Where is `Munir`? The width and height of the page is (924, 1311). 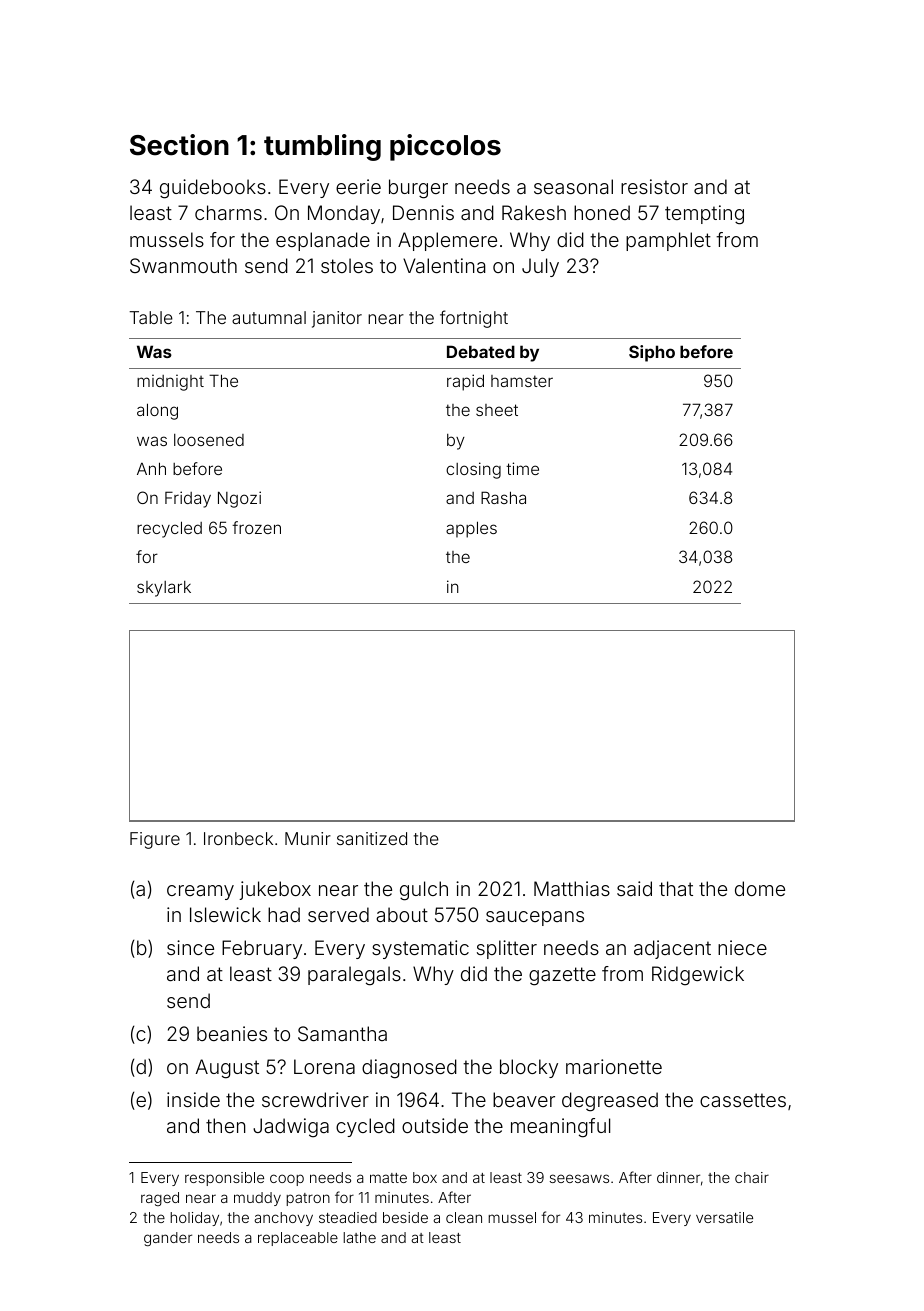
Munir is located at coordinates (308, 838).
